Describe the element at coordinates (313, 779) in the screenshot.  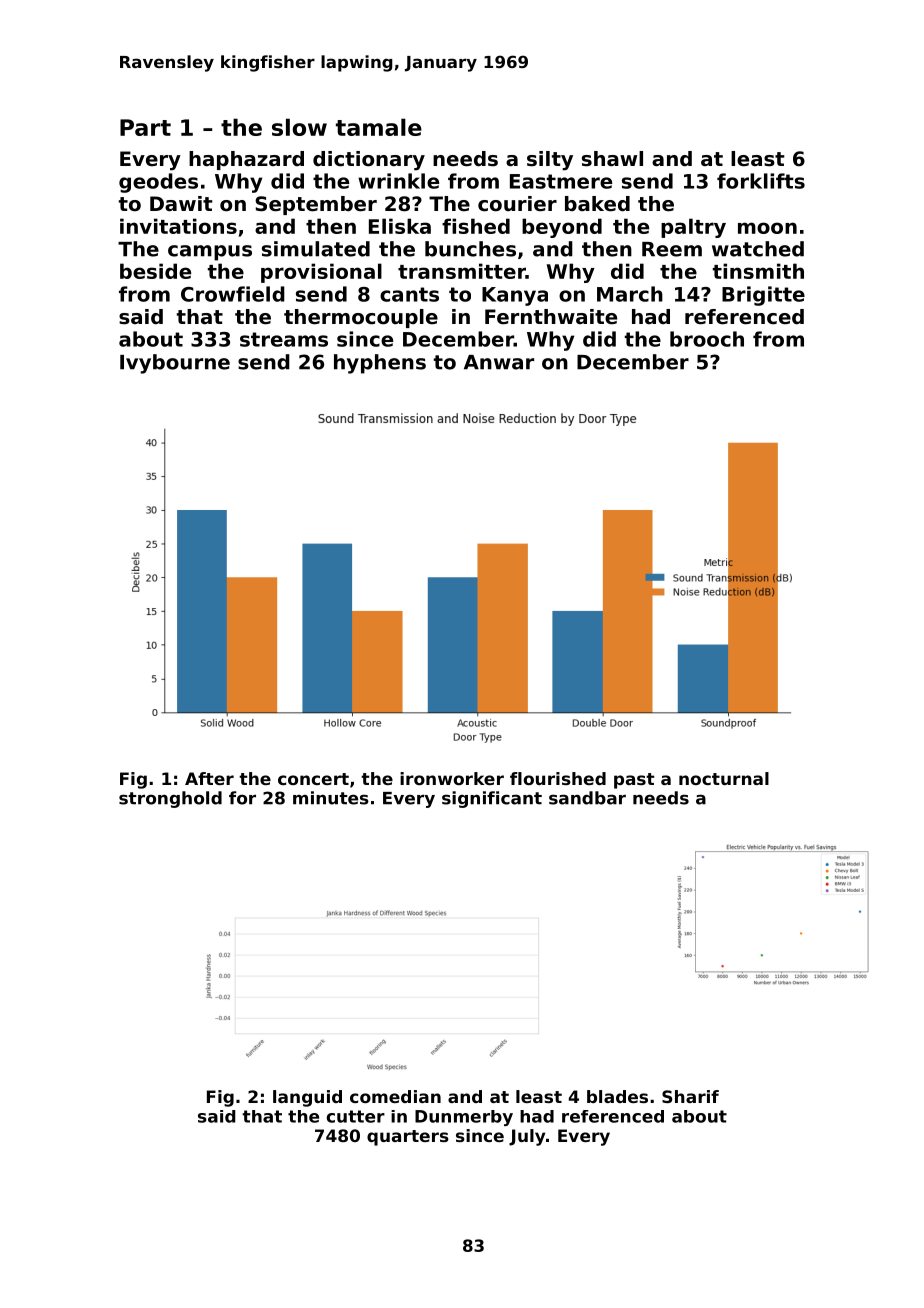
I see `concert` at that location.
